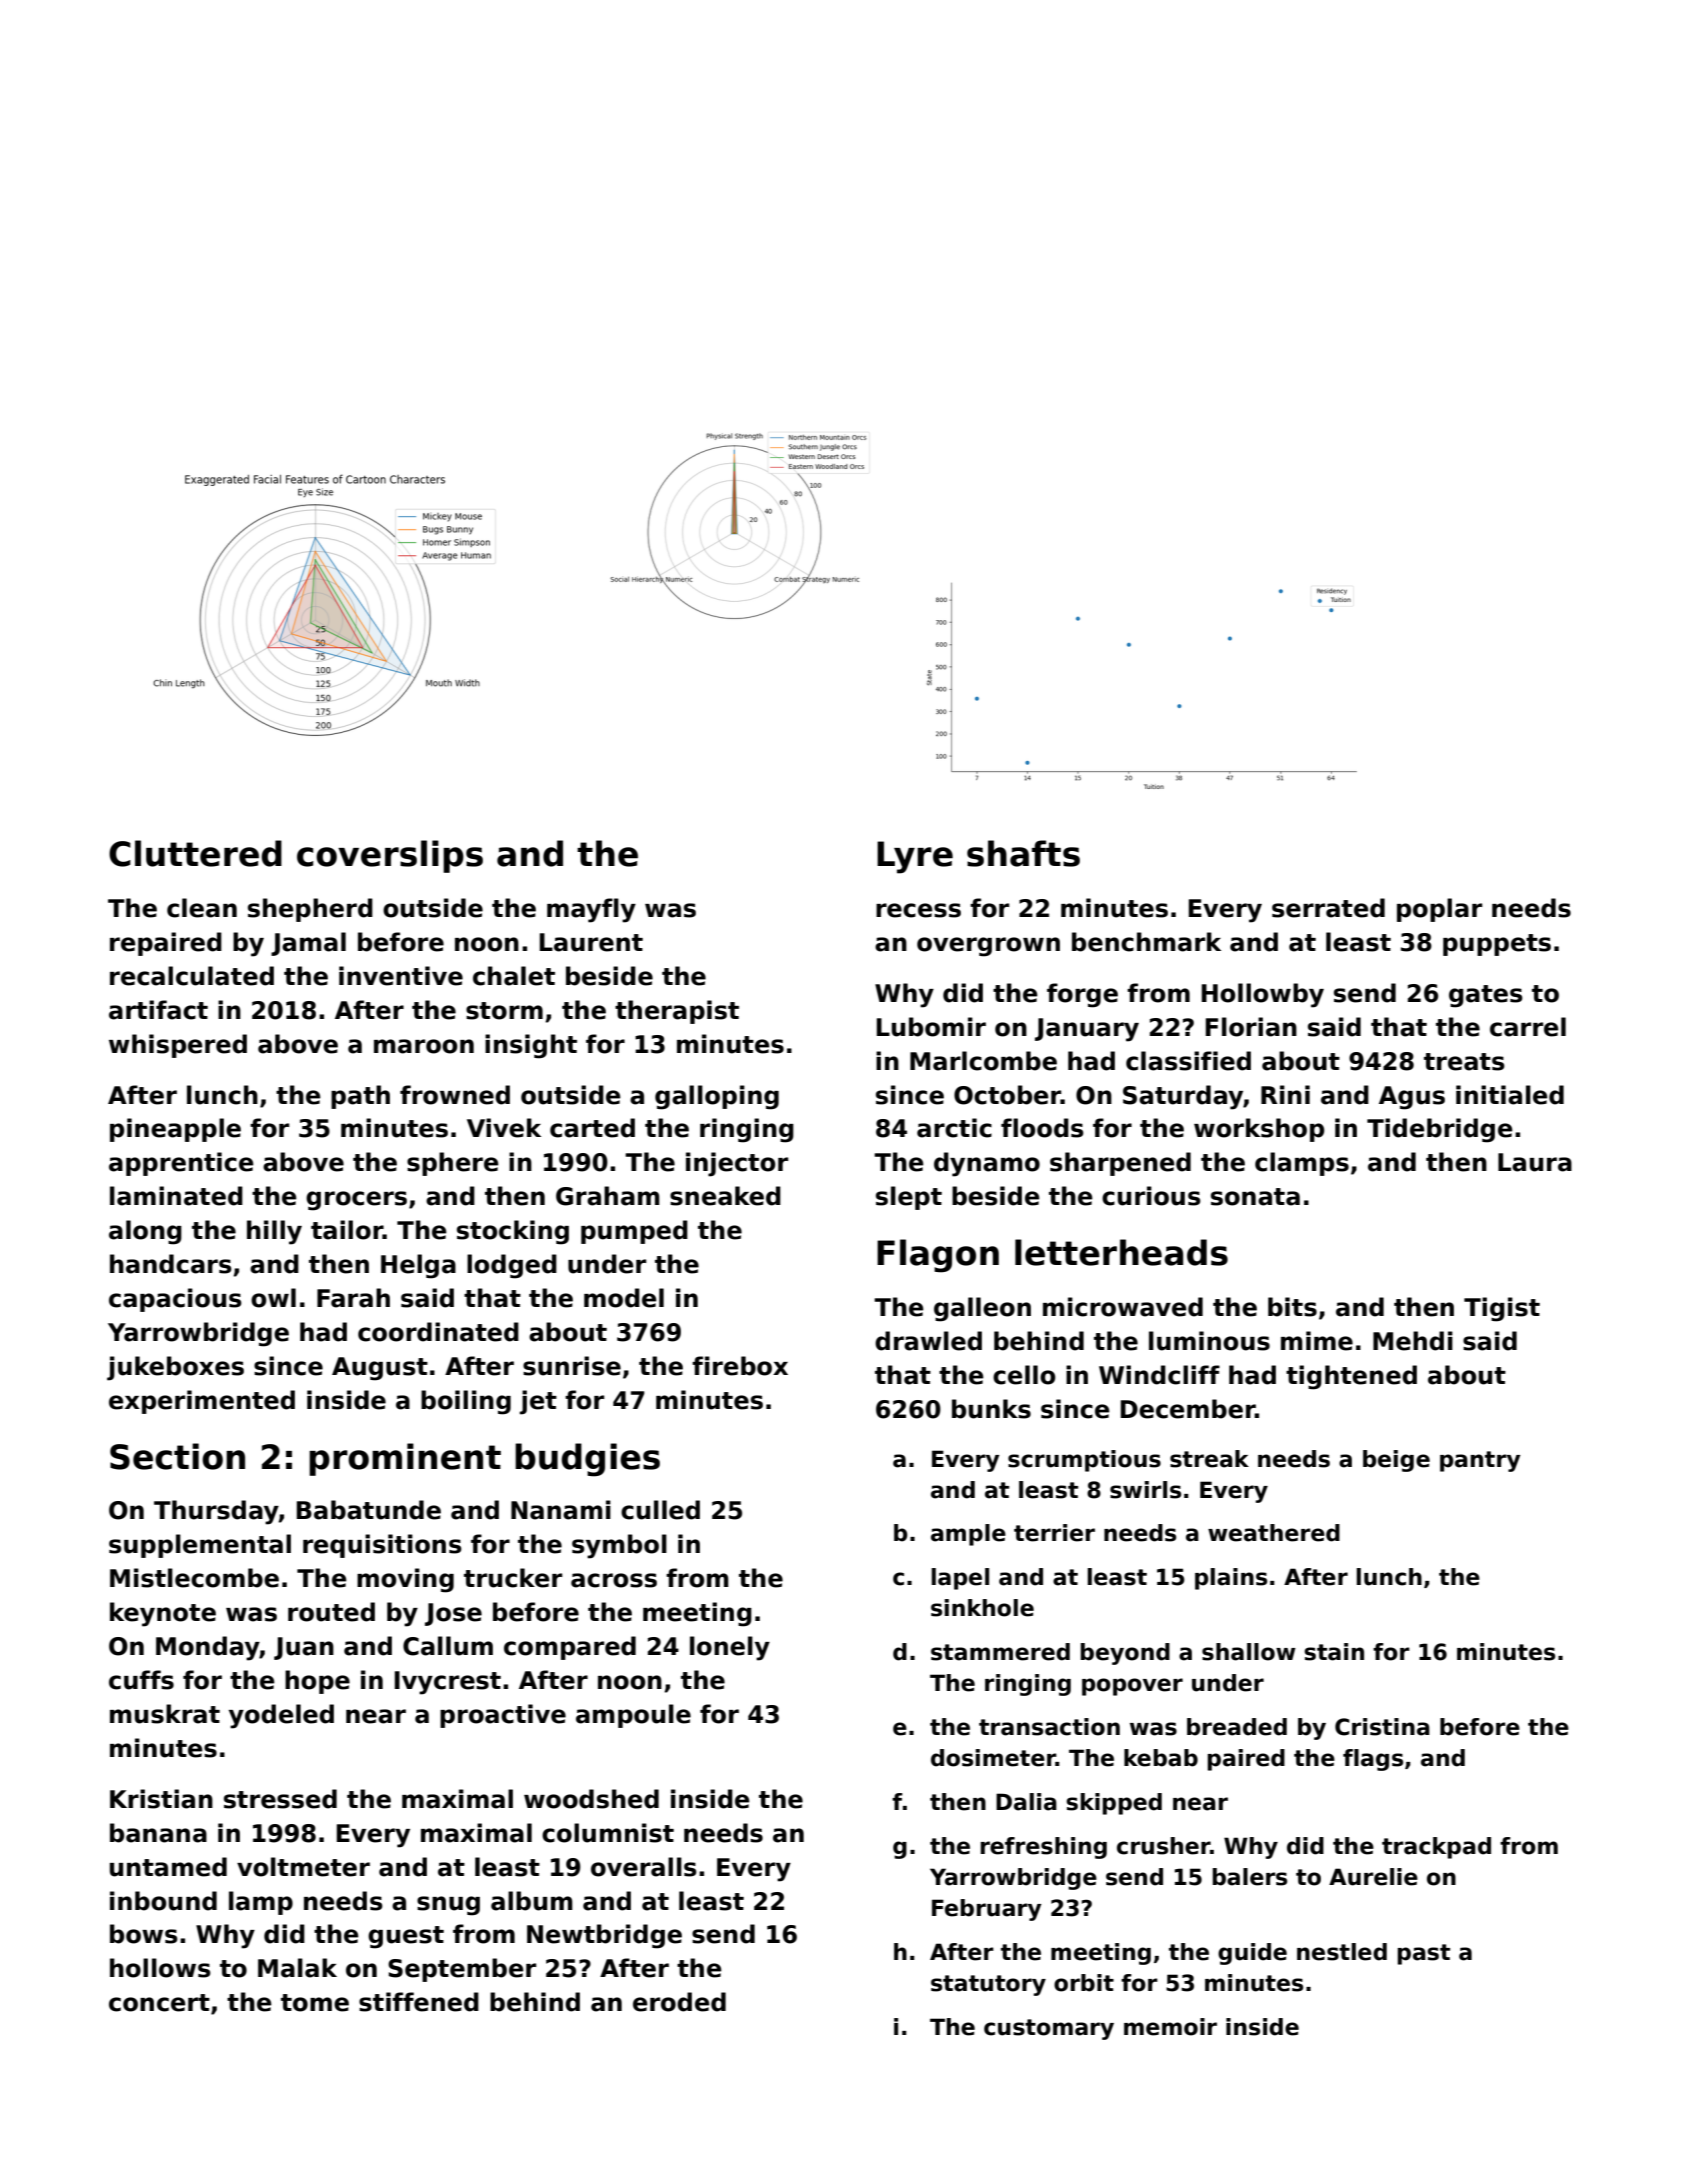  What do you see at coordinates (532, 1901) in the image?
I see `album` at bounding box center [532, 1901].
